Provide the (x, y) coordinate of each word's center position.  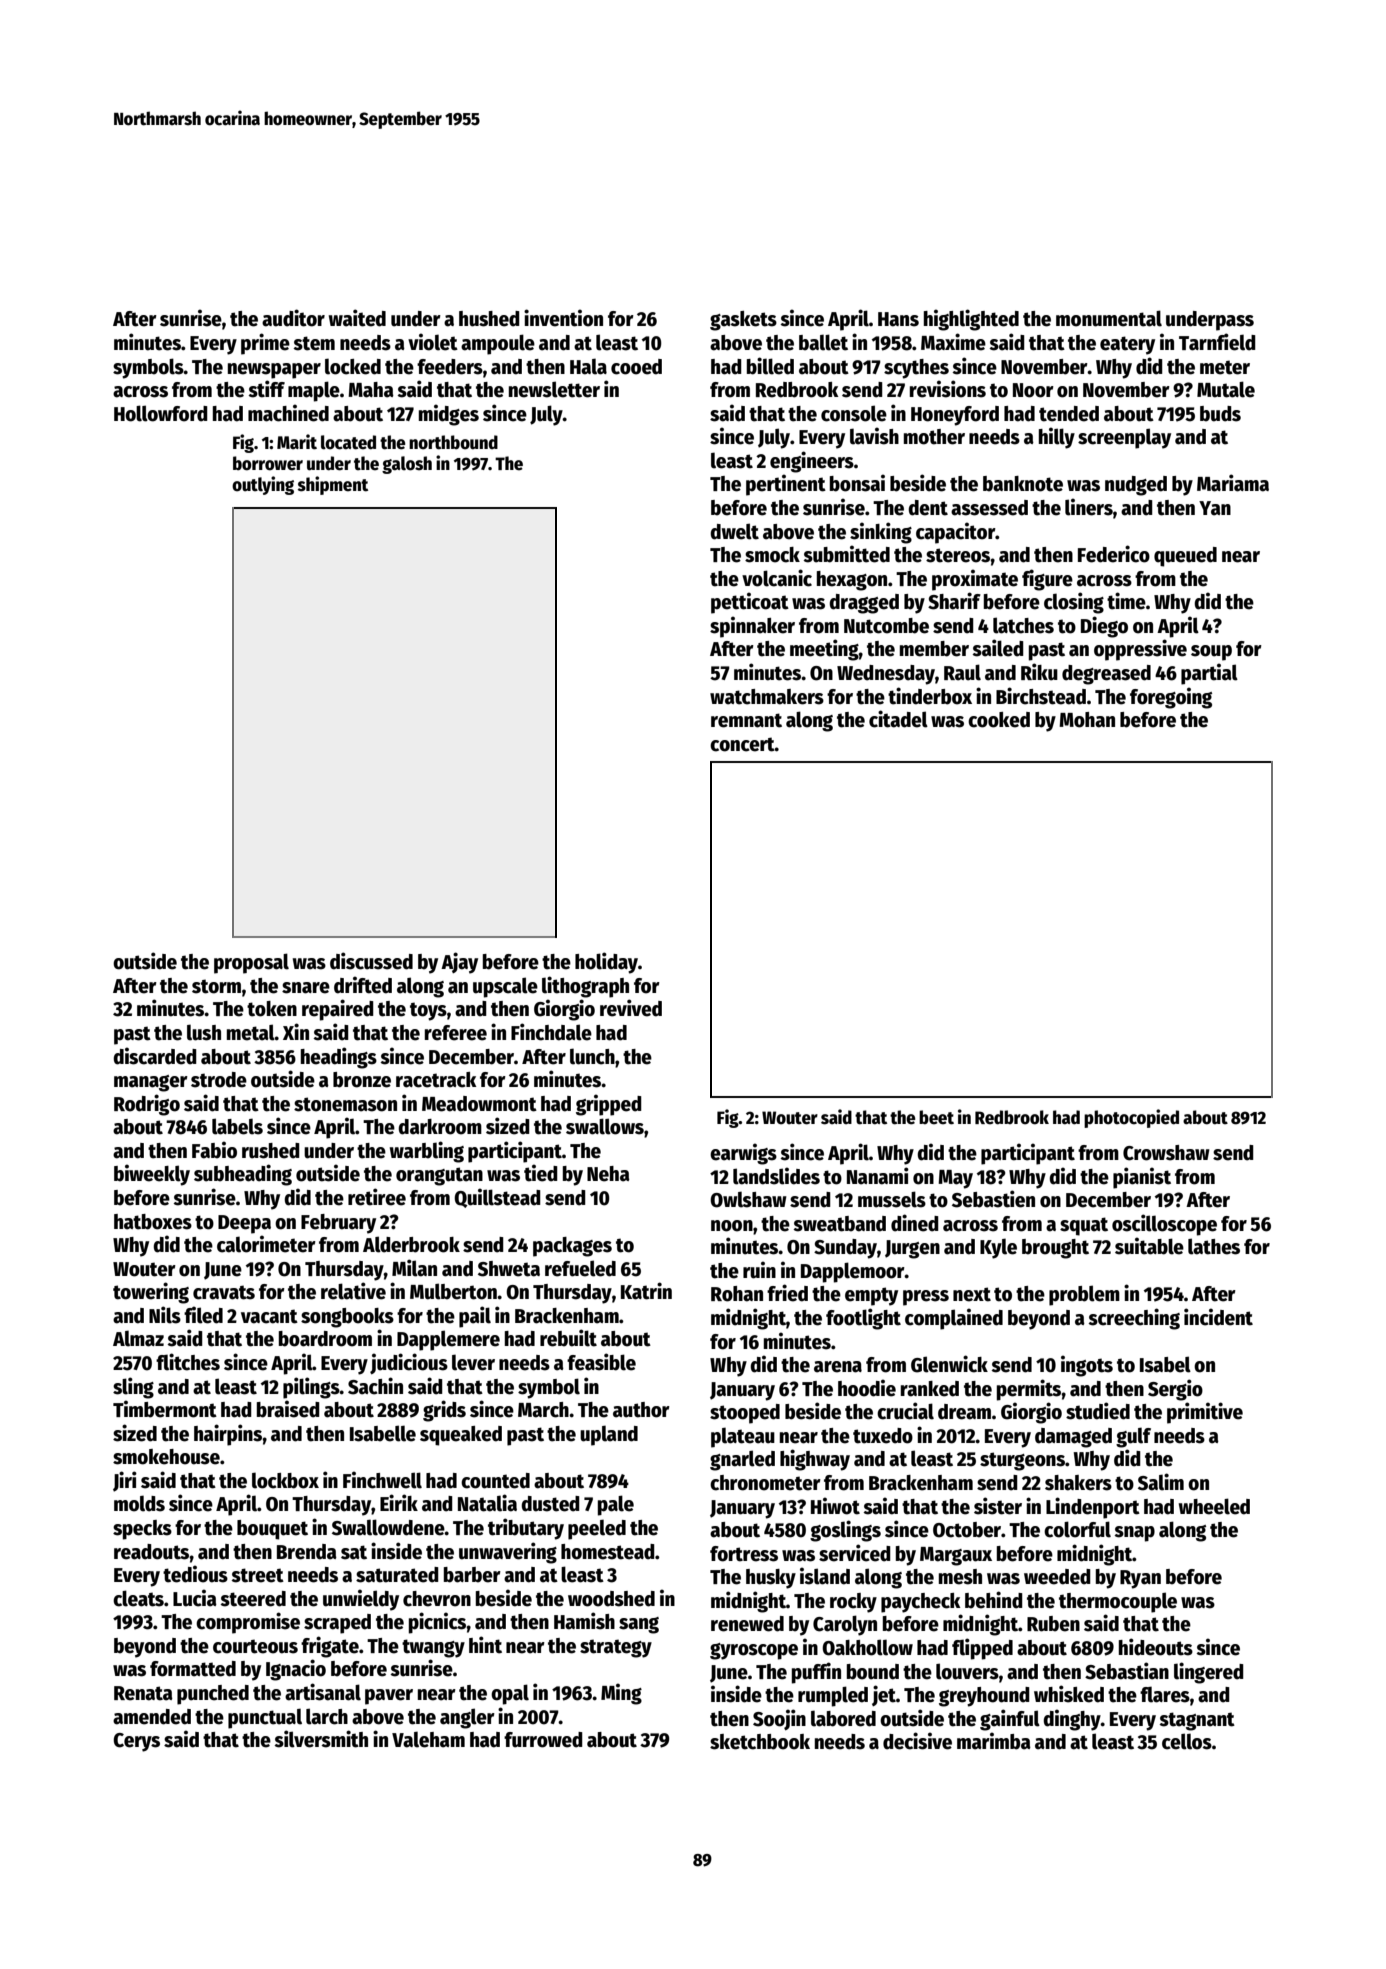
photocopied (1131, 1118)
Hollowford (161, 413)
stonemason (345, 1104)
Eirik (399, 1502)
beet (936, 1117)
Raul (962, 672)
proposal (251, 963)
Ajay (459, 963)
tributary (526, 1529)
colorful (1077, 1529)
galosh (407, 465)
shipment (333, 485)
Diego (1104, 627)
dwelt (734, 531)
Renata (143, 1693)
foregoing (1171, 698)
